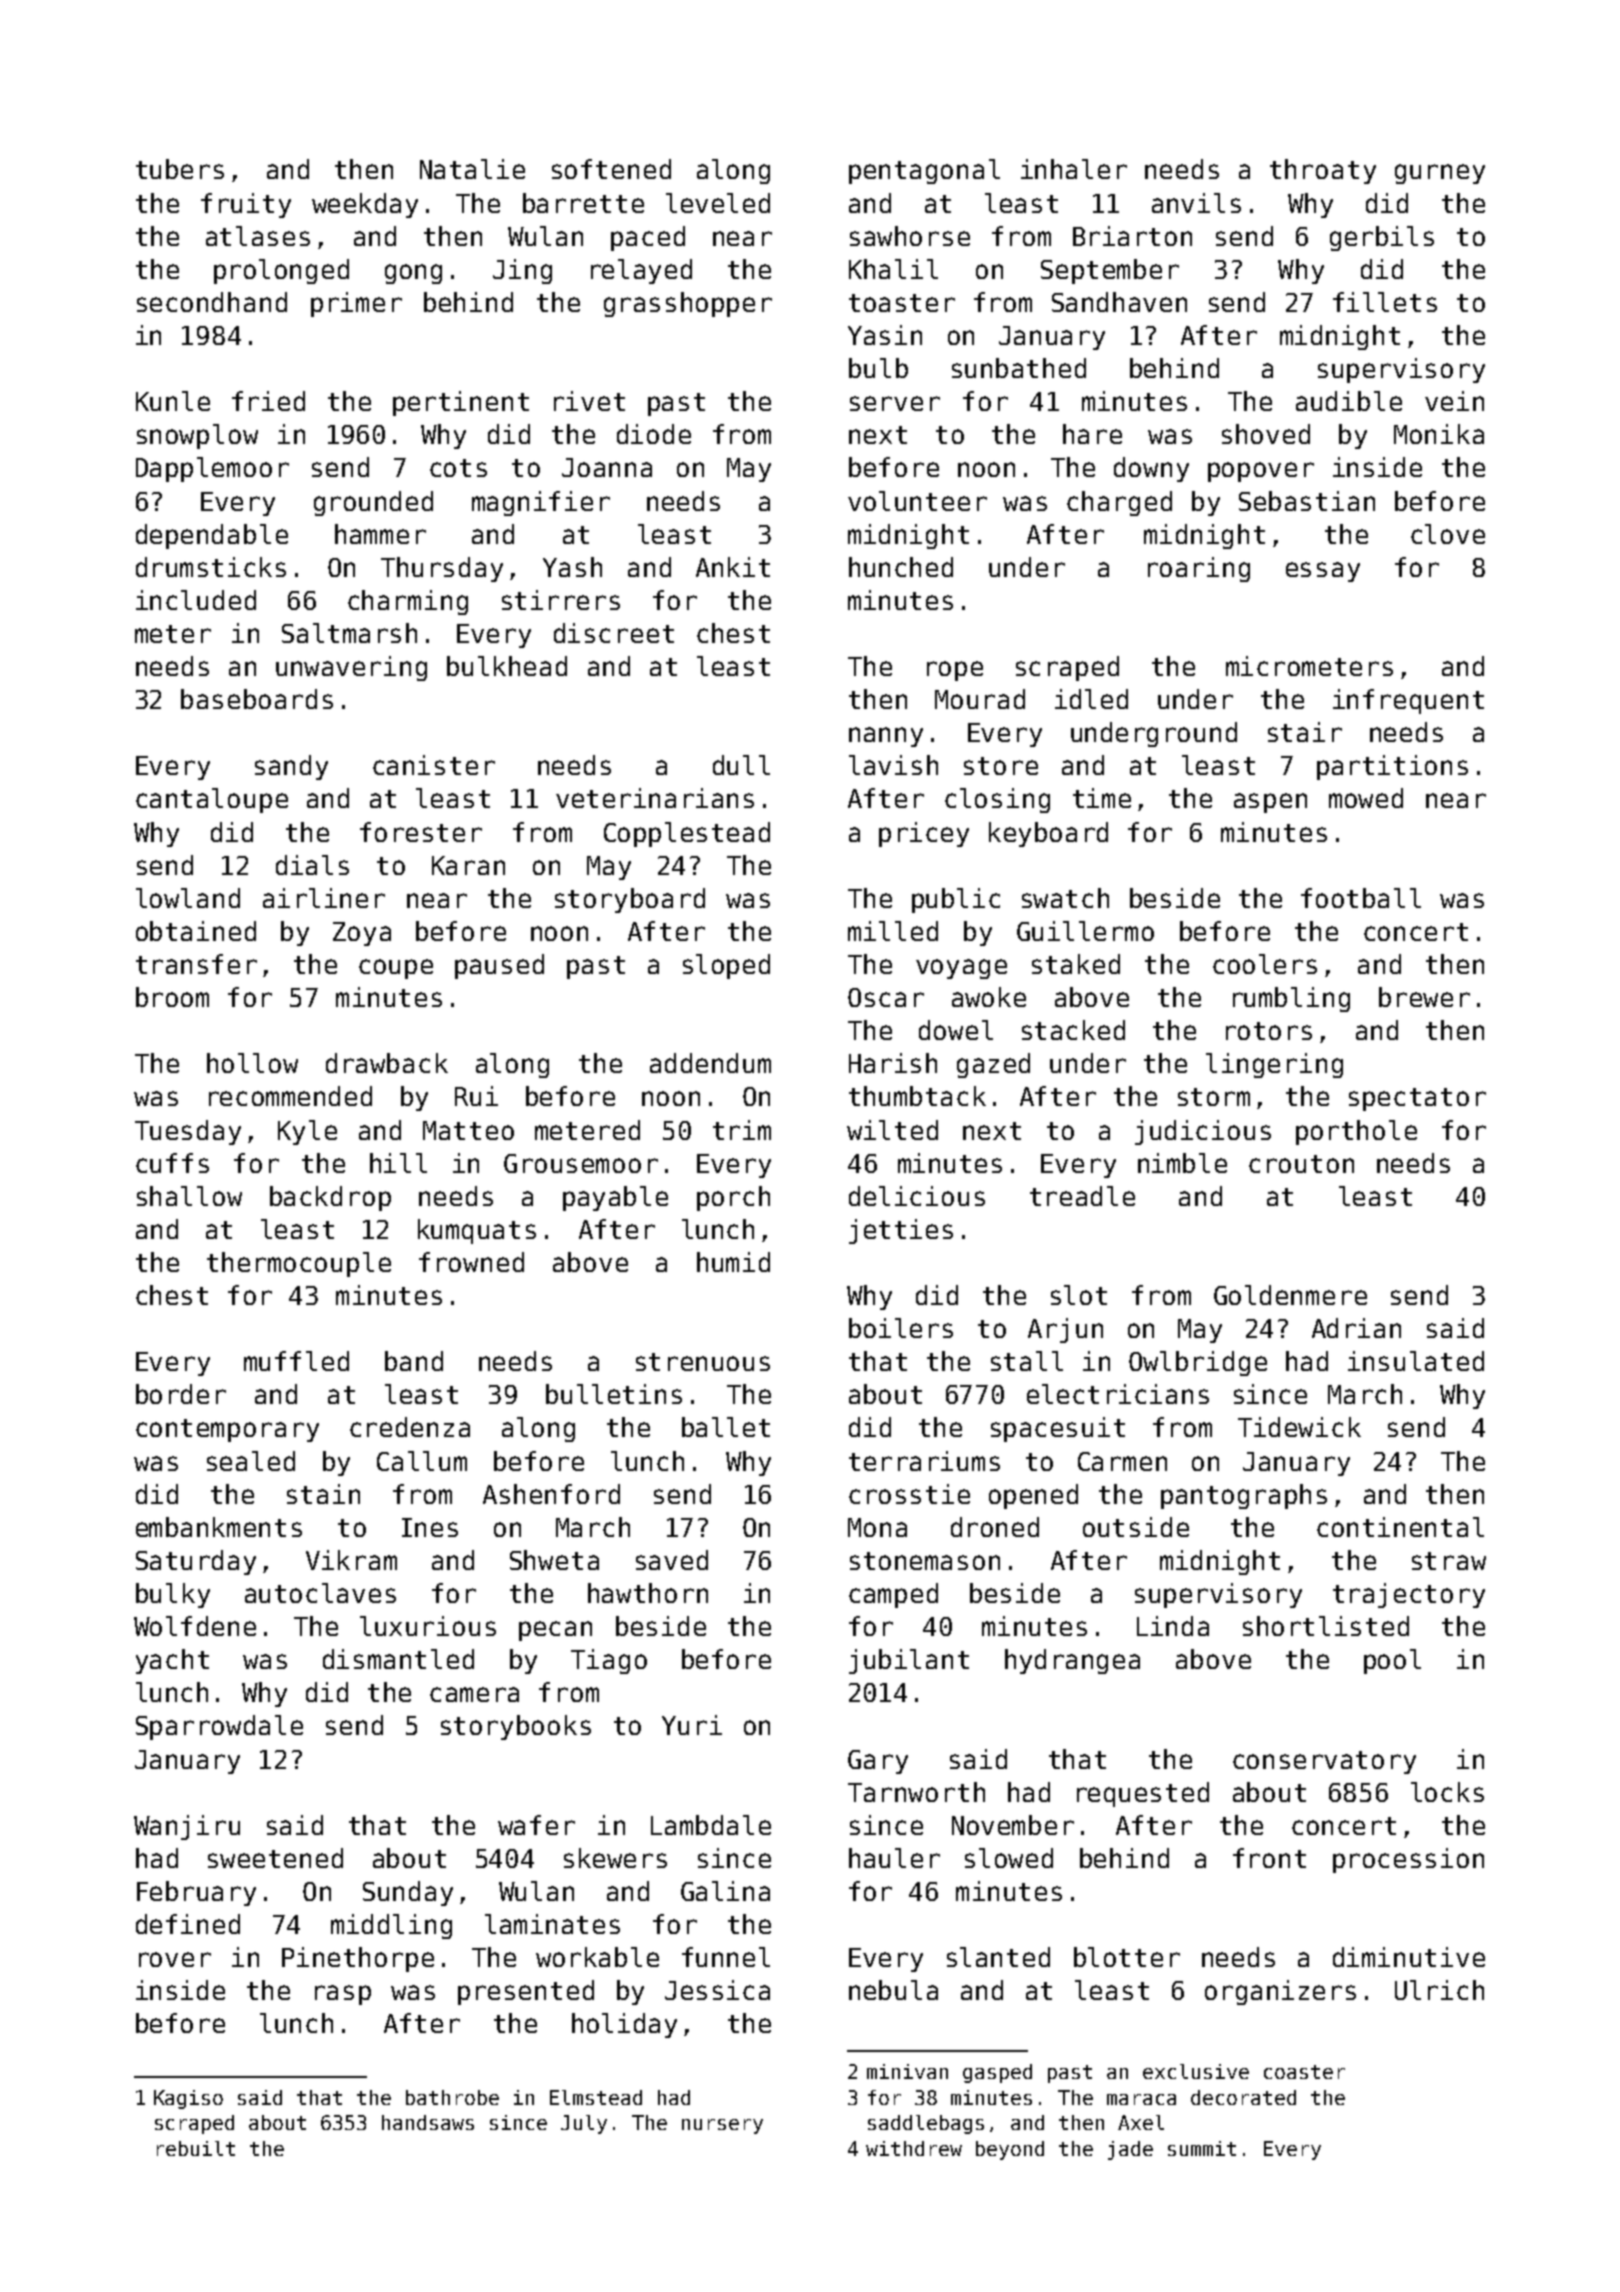 This screenshot has width=1620, height=2292. Describe the element at coordinates (722, 2126) in the screenshot. I see `nursery` at that location.
